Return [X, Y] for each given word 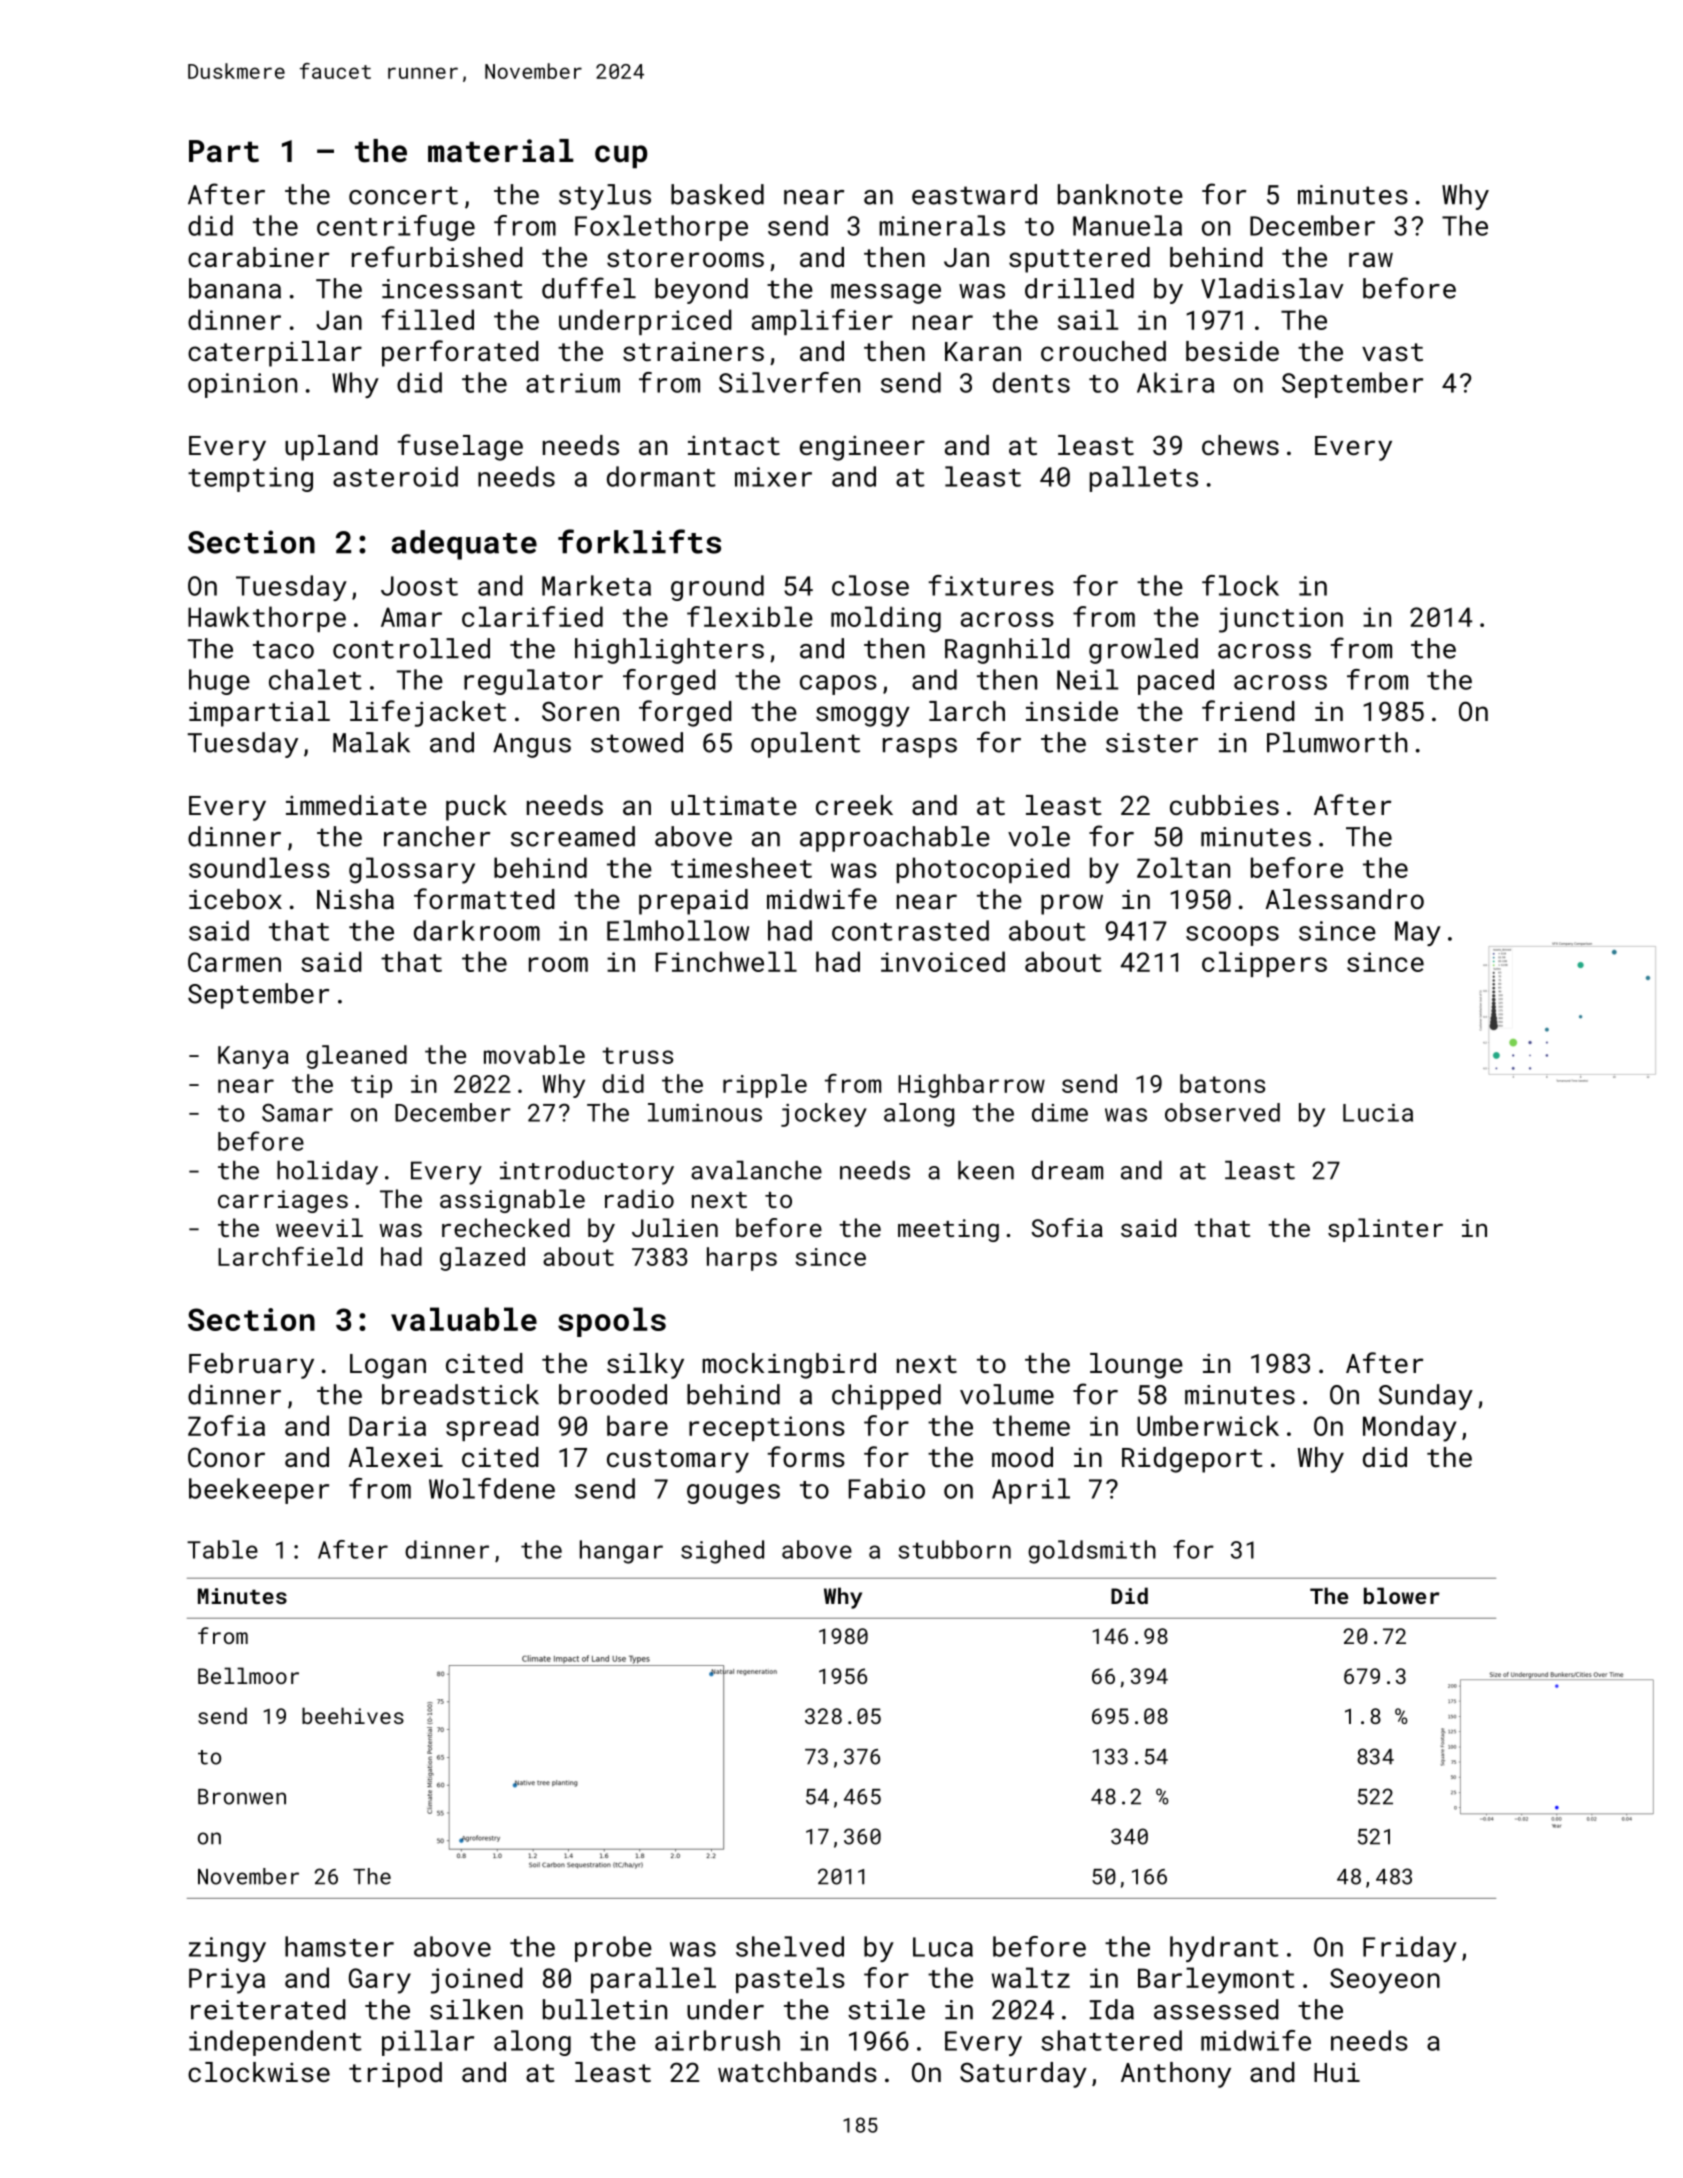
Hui [1337, 2072]
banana [235, 288]
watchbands [797, 2072]
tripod [395, 2075]
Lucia [1378, 1113]
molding [886, 619]
